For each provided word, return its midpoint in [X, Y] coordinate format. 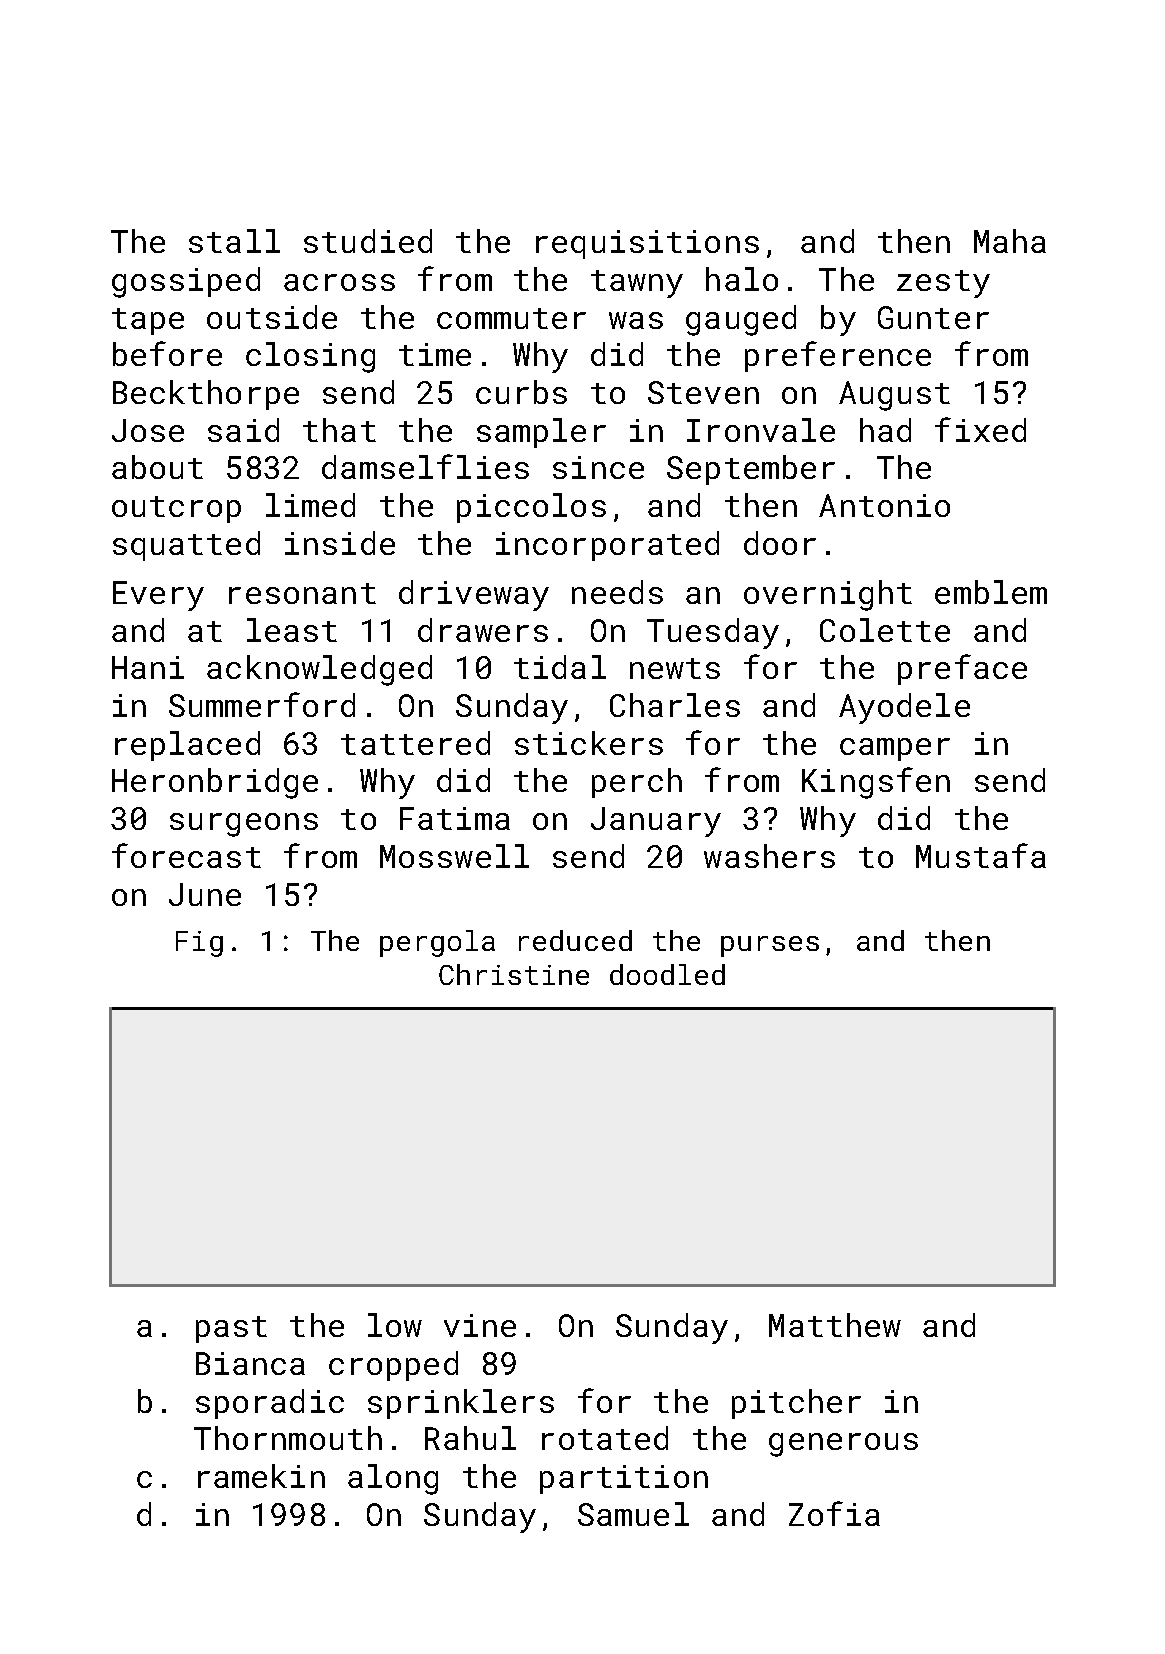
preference [838, 356]
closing [310, 357]
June [205, 894]
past [231, 1329]
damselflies [425, 466]
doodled [667, 974]
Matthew [835, 1325]
